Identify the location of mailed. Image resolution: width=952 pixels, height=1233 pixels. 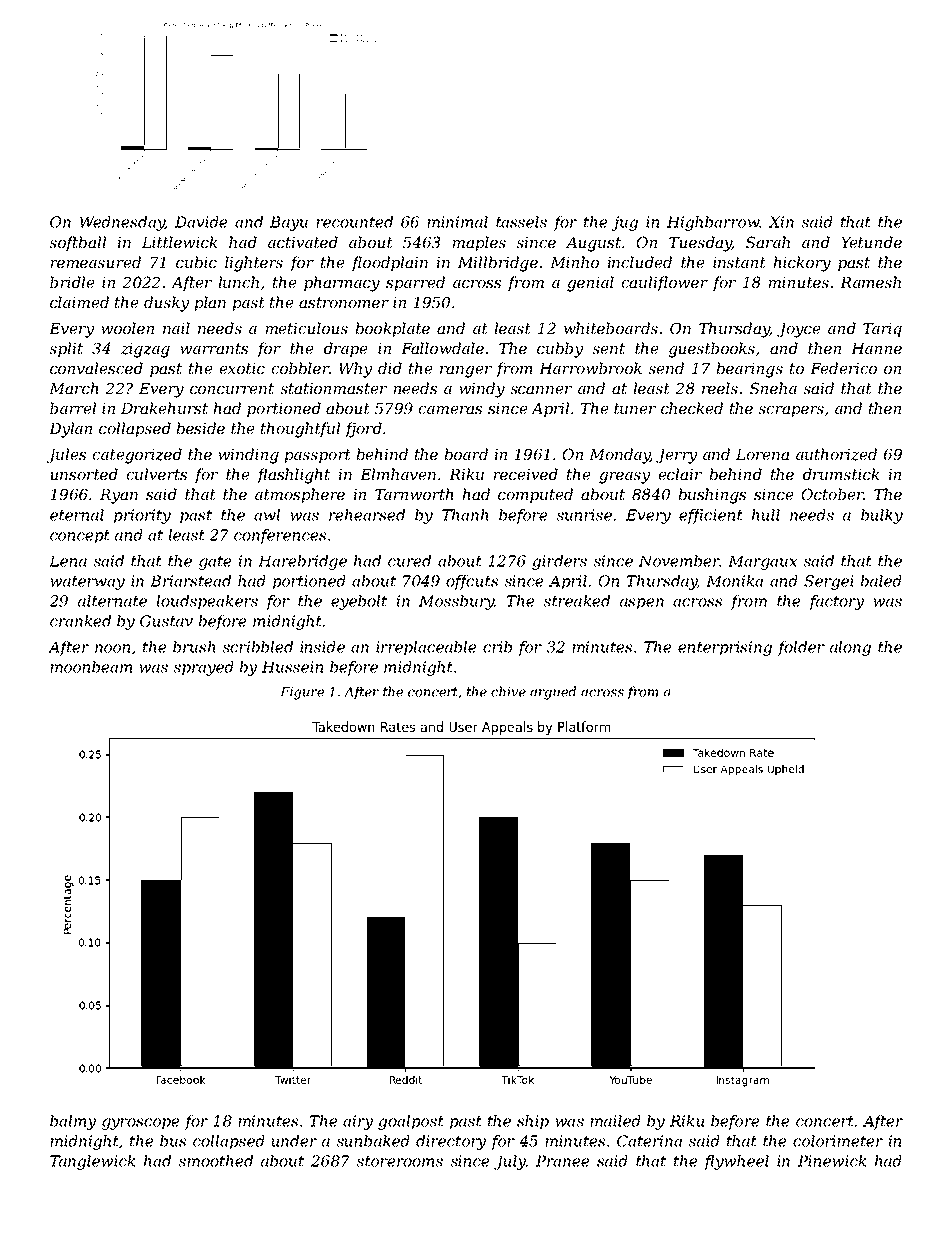
(615, 1121).
